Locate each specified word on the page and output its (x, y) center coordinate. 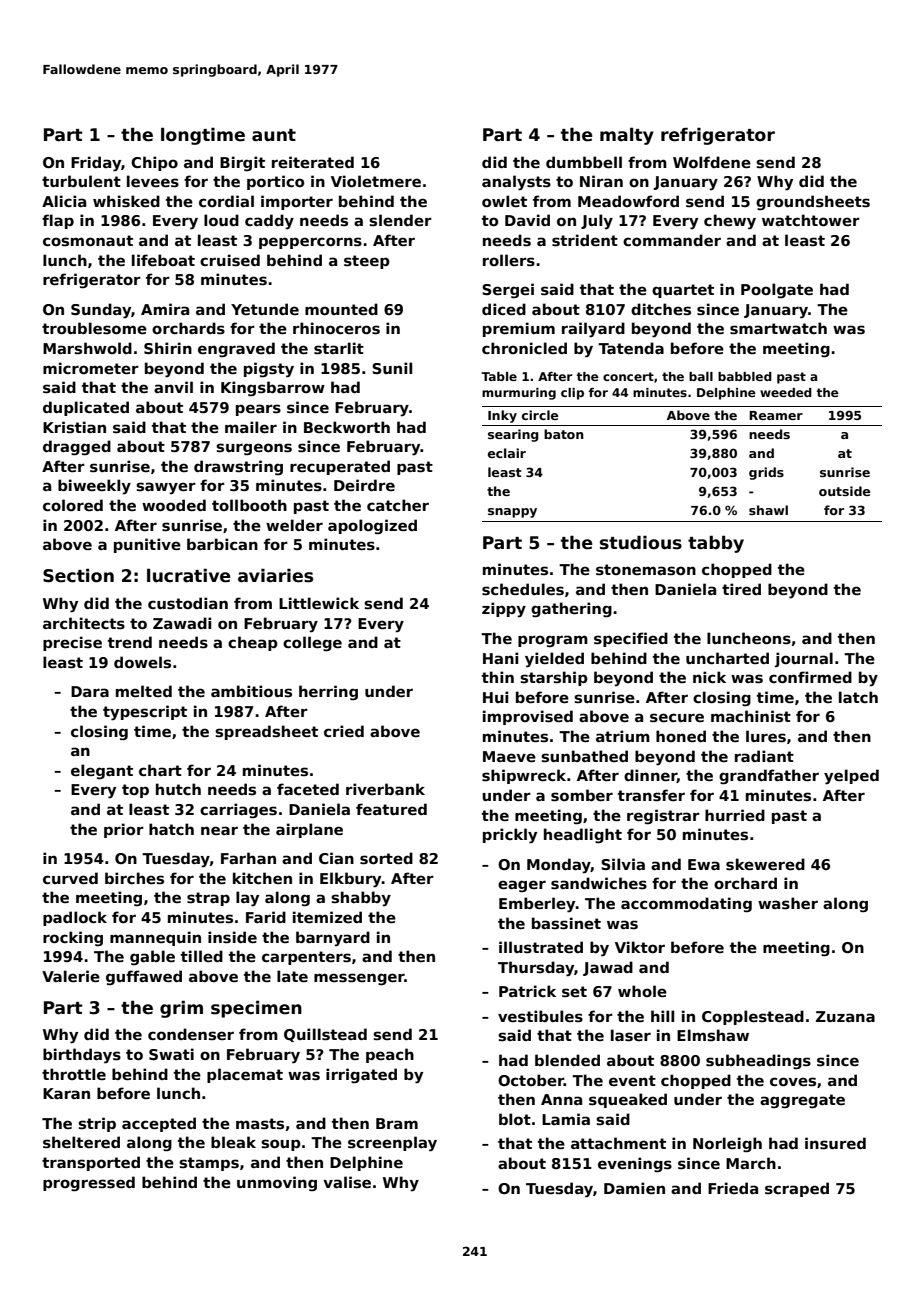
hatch (171, 829)
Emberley (537, 905)
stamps (209, 1164)
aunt (274, 135)
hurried (735, 815)
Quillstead (325, 1035)
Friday (96, 164)
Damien (634, 1188)
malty (627, 136)
